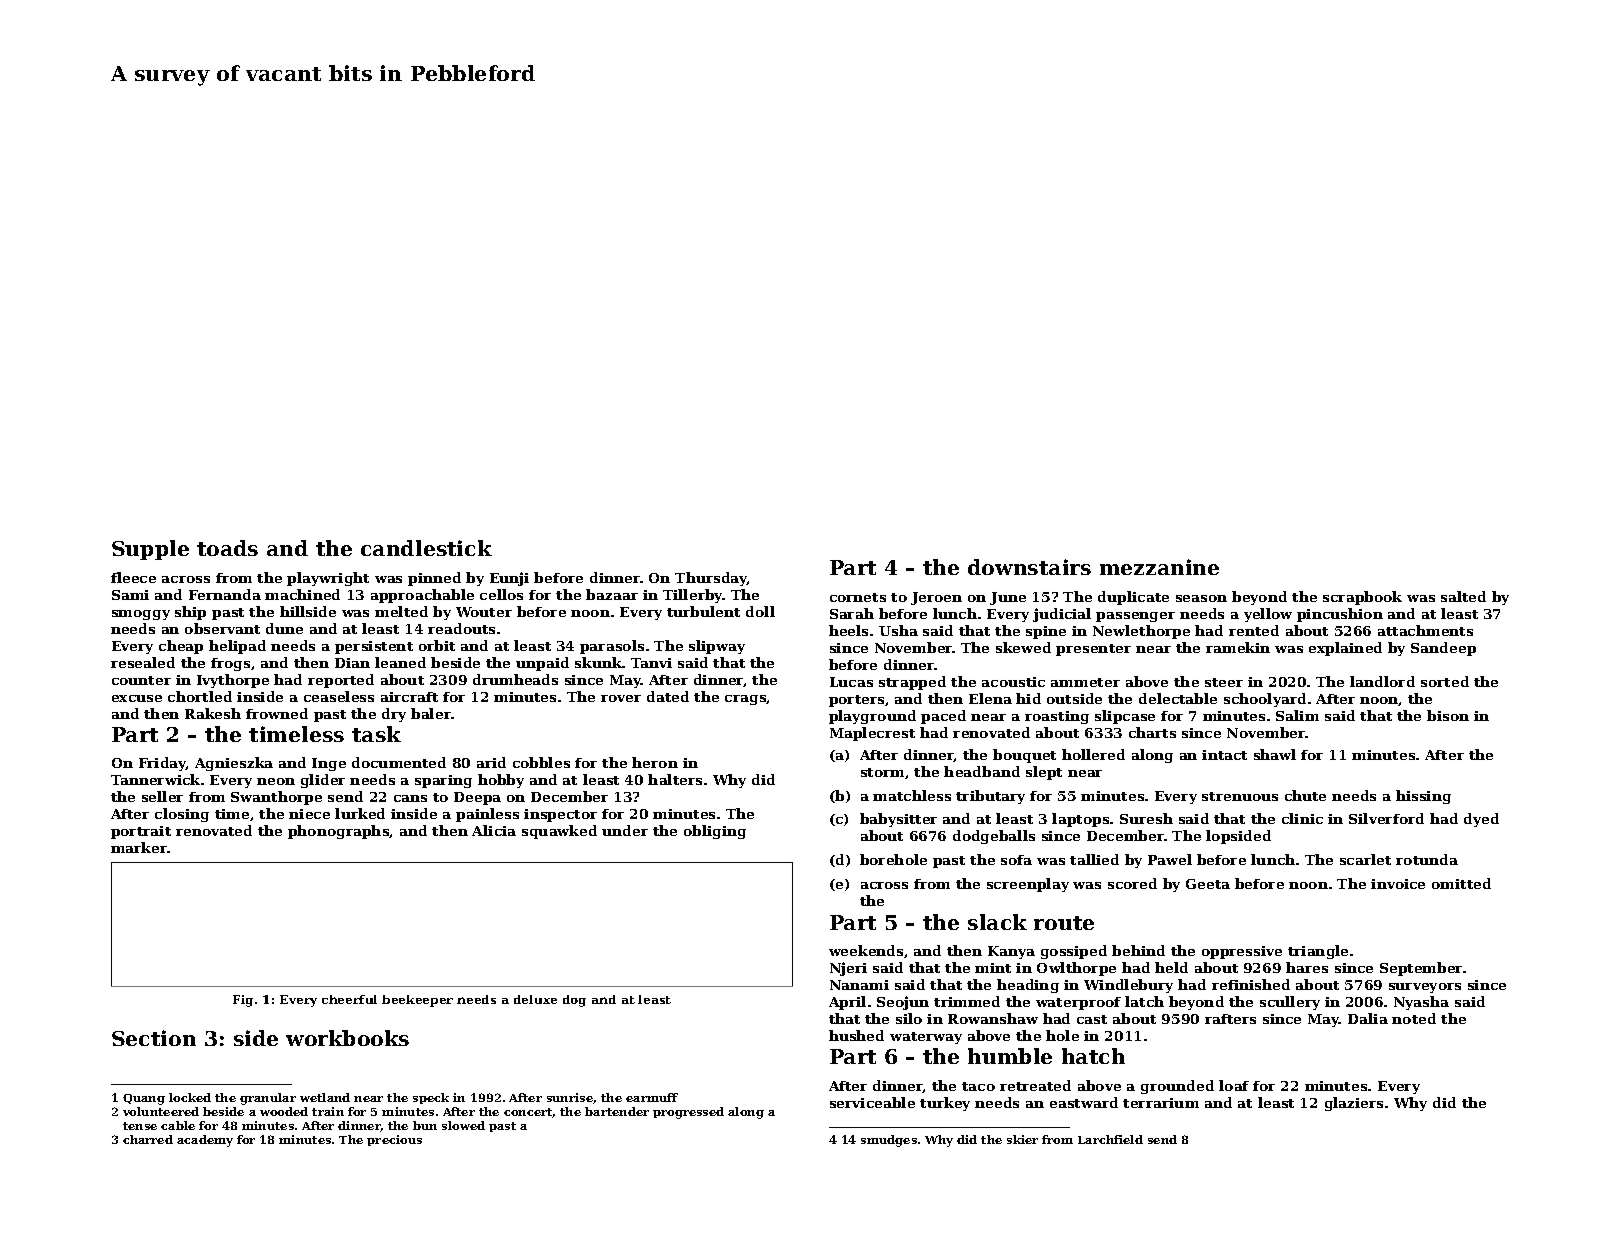 Image resolution: width=1622 pixels, height=1253 pixels. What do you see at coordinates (711, 579) in the screenshot?
I see `Thursday` at bounding box center [711, 579].
